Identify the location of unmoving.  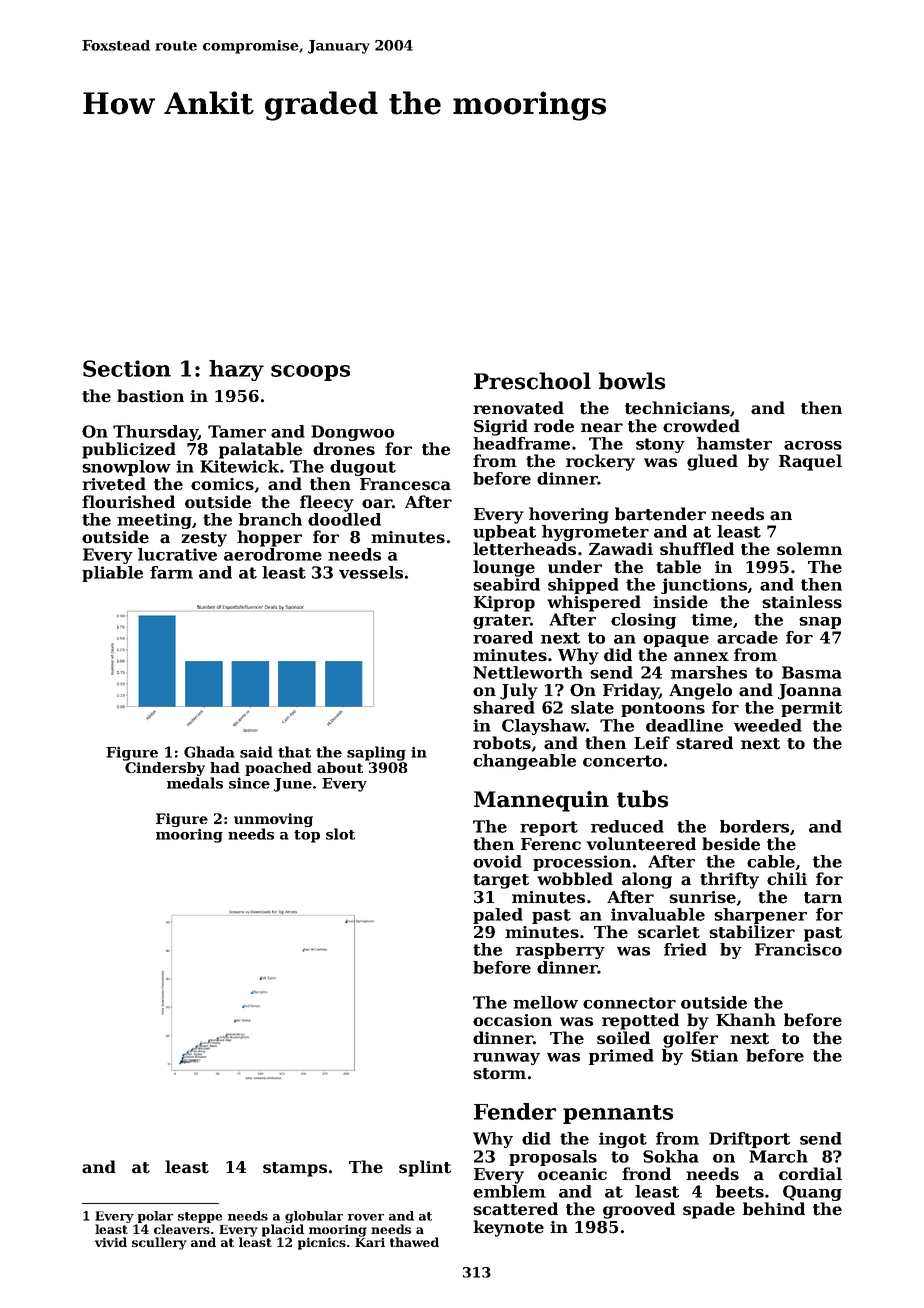
(273, 820).
